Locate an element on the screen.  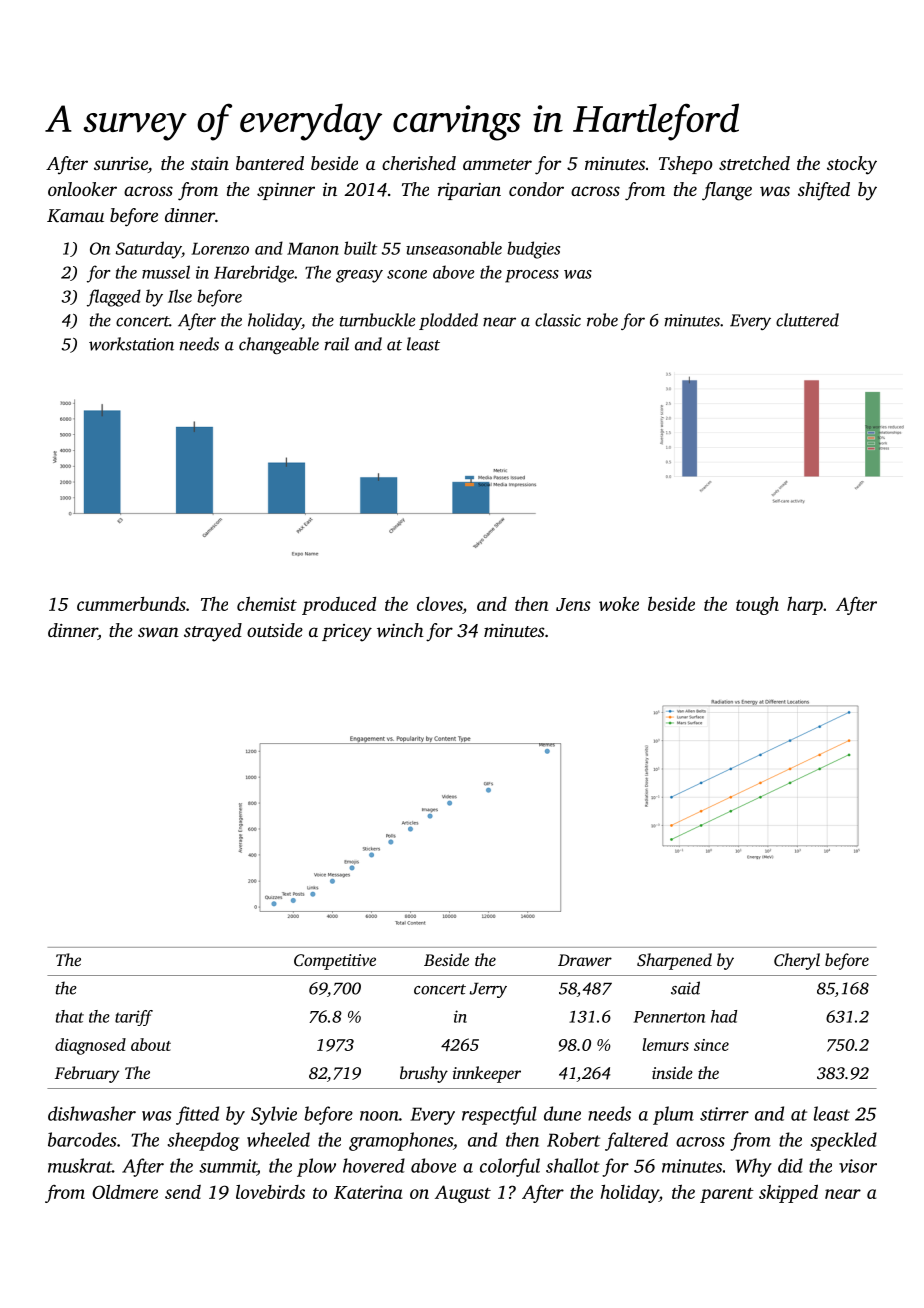
tough is located at coordinates (757, 605).
